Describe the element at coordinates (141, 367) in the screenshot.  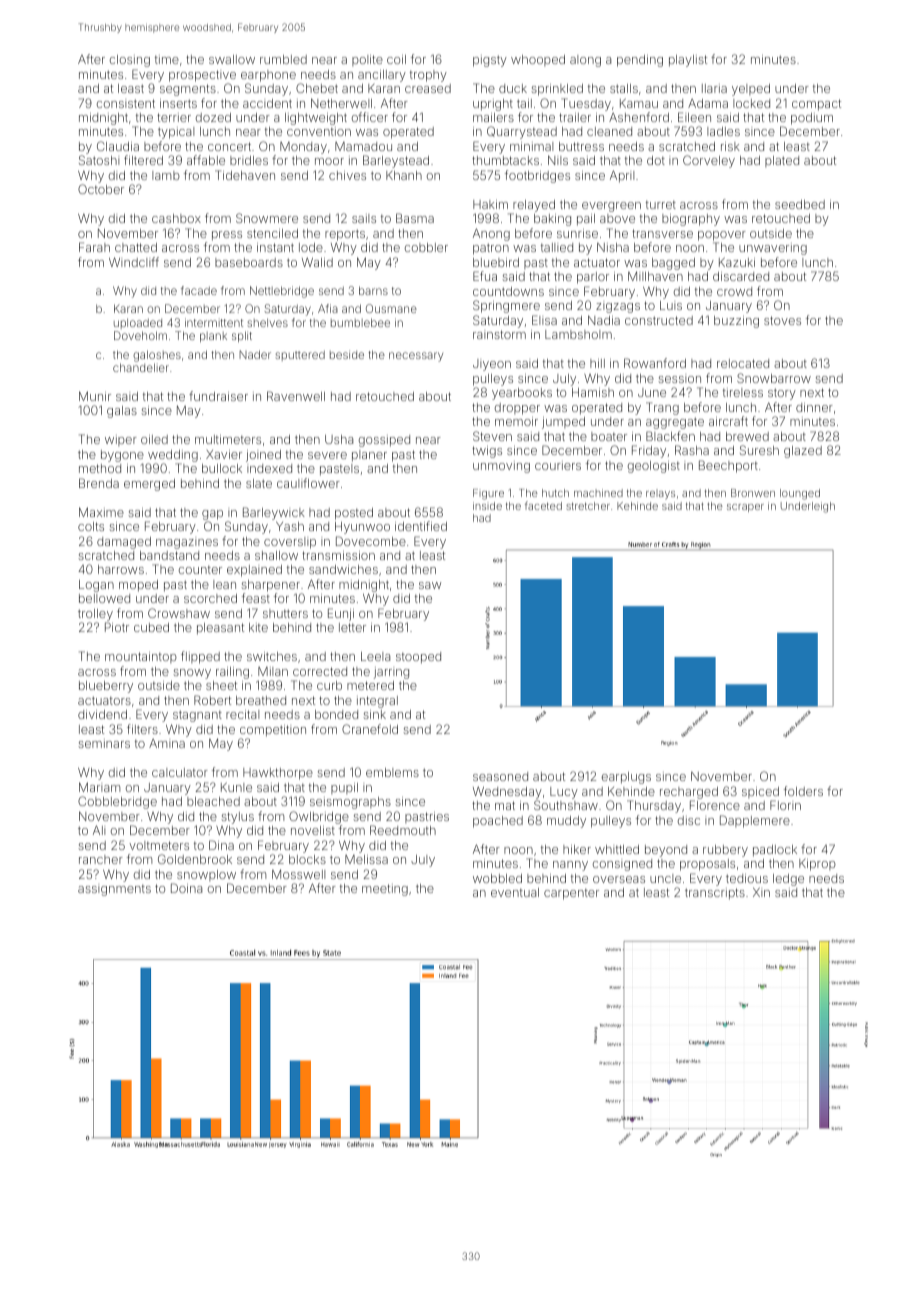
I see `chandelier` at that location.
